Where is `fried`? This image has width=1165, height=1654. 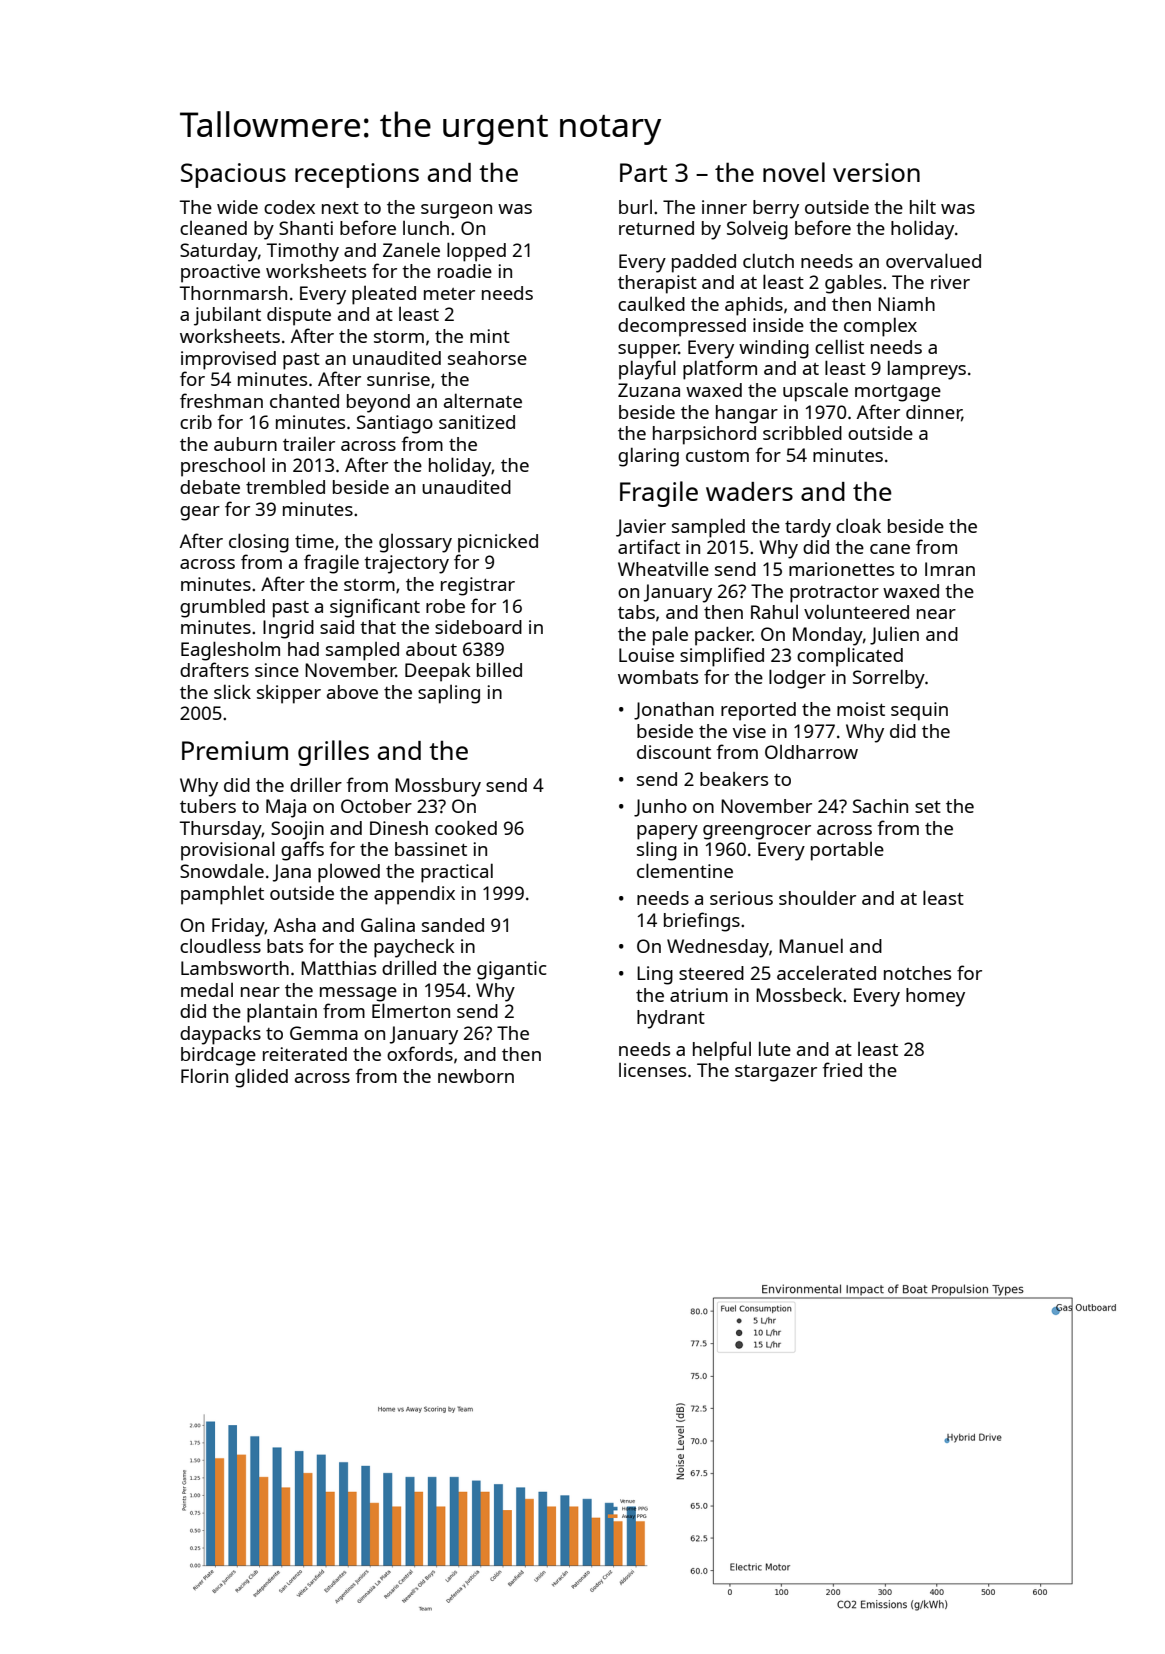 fried is located at coordinates (842, 1069).
